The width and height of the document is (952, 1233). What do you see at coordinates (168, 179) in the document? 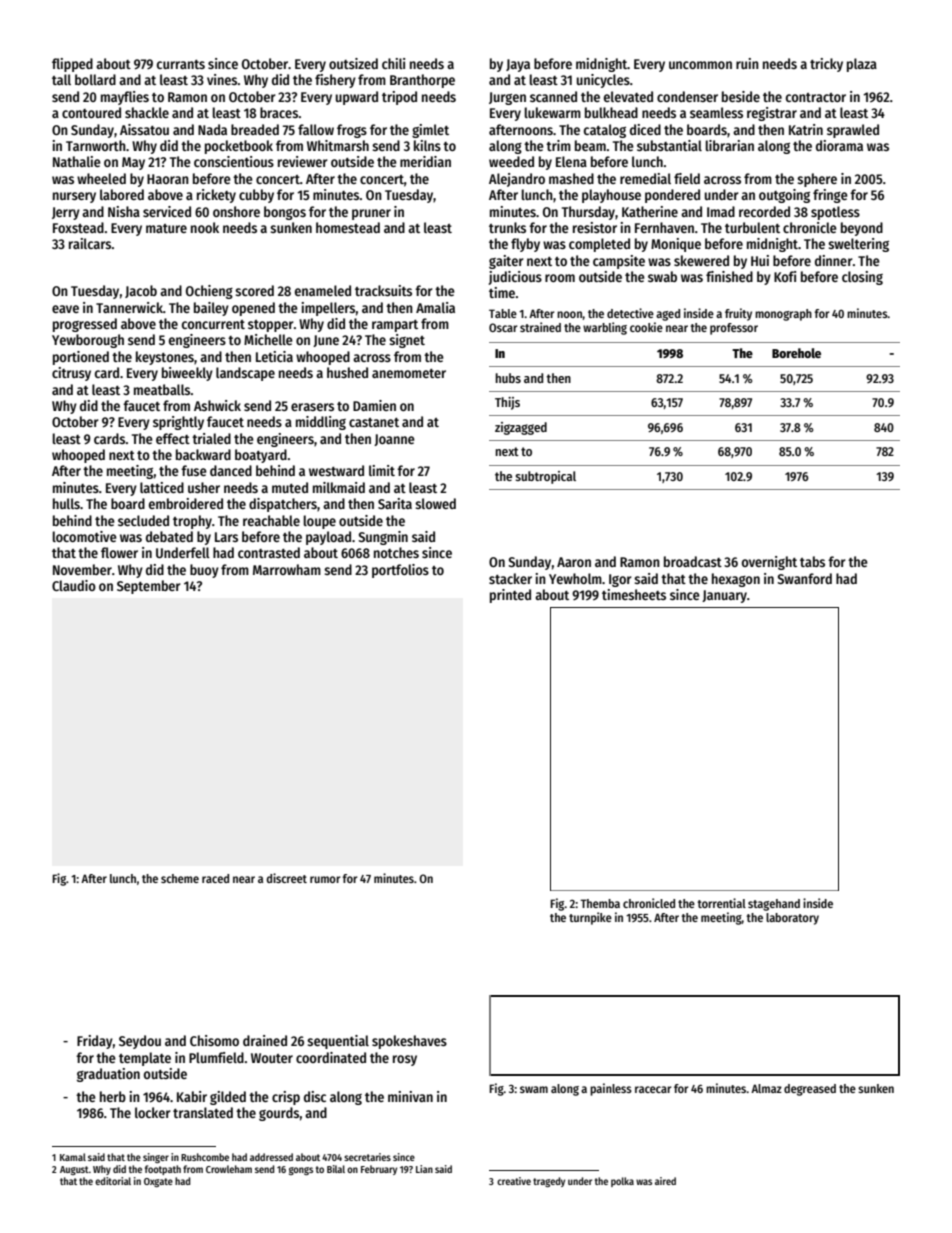
I see `Haoran` at bounding box center [168, 179].
